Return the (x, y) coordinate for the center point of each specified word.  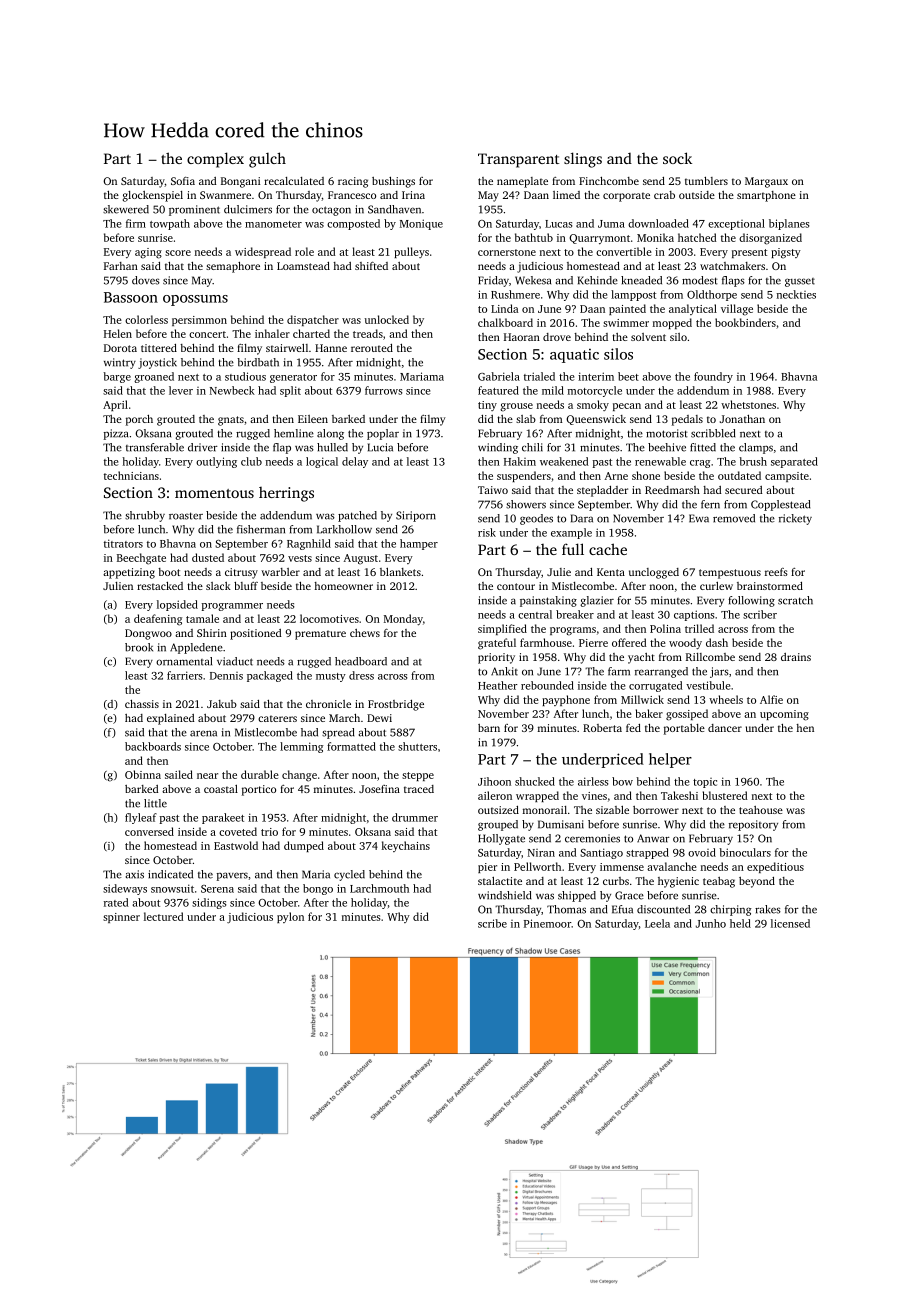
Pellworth (537, 866)
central (535, 614)
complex (215, 160)
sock (677, 158)
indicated (170, 874)
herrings (286, 494)
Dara (582, 518)
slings (583, 160)
